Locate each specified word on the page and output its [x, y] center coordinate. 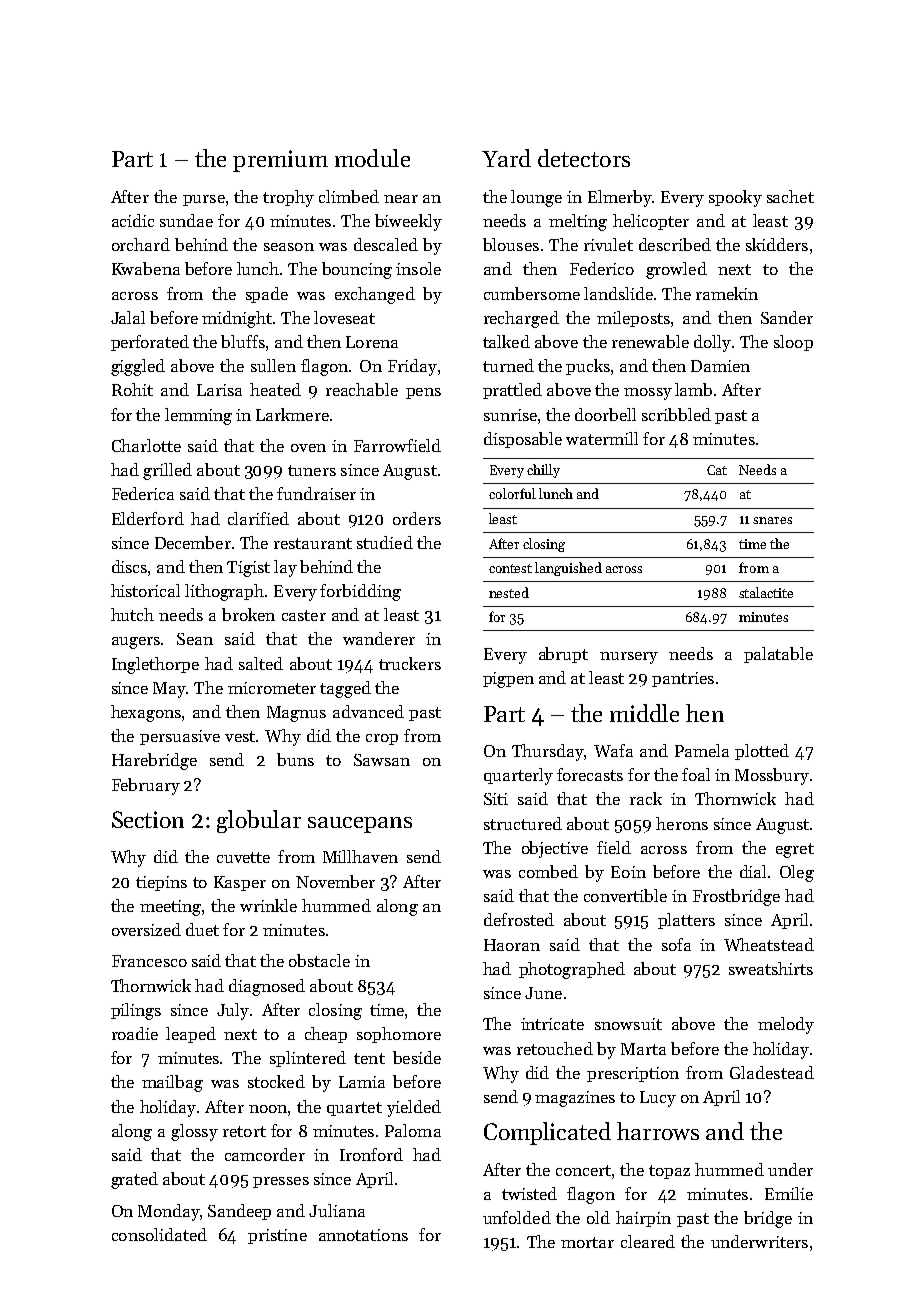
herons [682, 823]
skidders [777, 244]
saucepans [360, 825]
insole [418, 268]
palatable [778, 655]
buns [295, 759]
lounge [536, 198]
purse [204, 200]
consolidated [159, 1234]
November [335, 881]
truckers [410, 663]
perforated [150, 343]
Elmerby [620, 198]
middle [644, 713]
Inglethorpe [155, 665]
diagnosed [267, 987]
